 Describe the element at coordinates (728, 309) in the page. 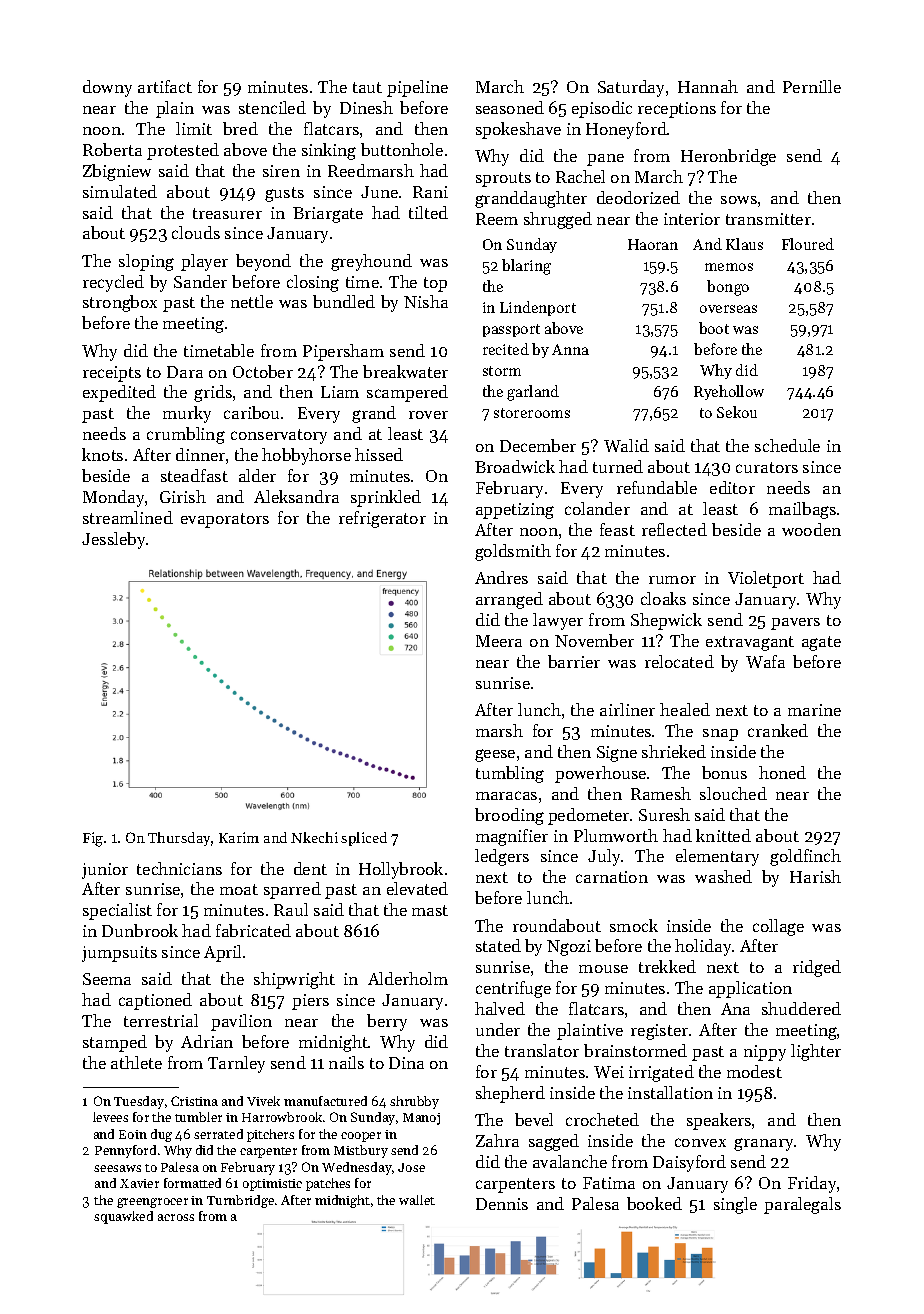

I see `overseas` at that location.
